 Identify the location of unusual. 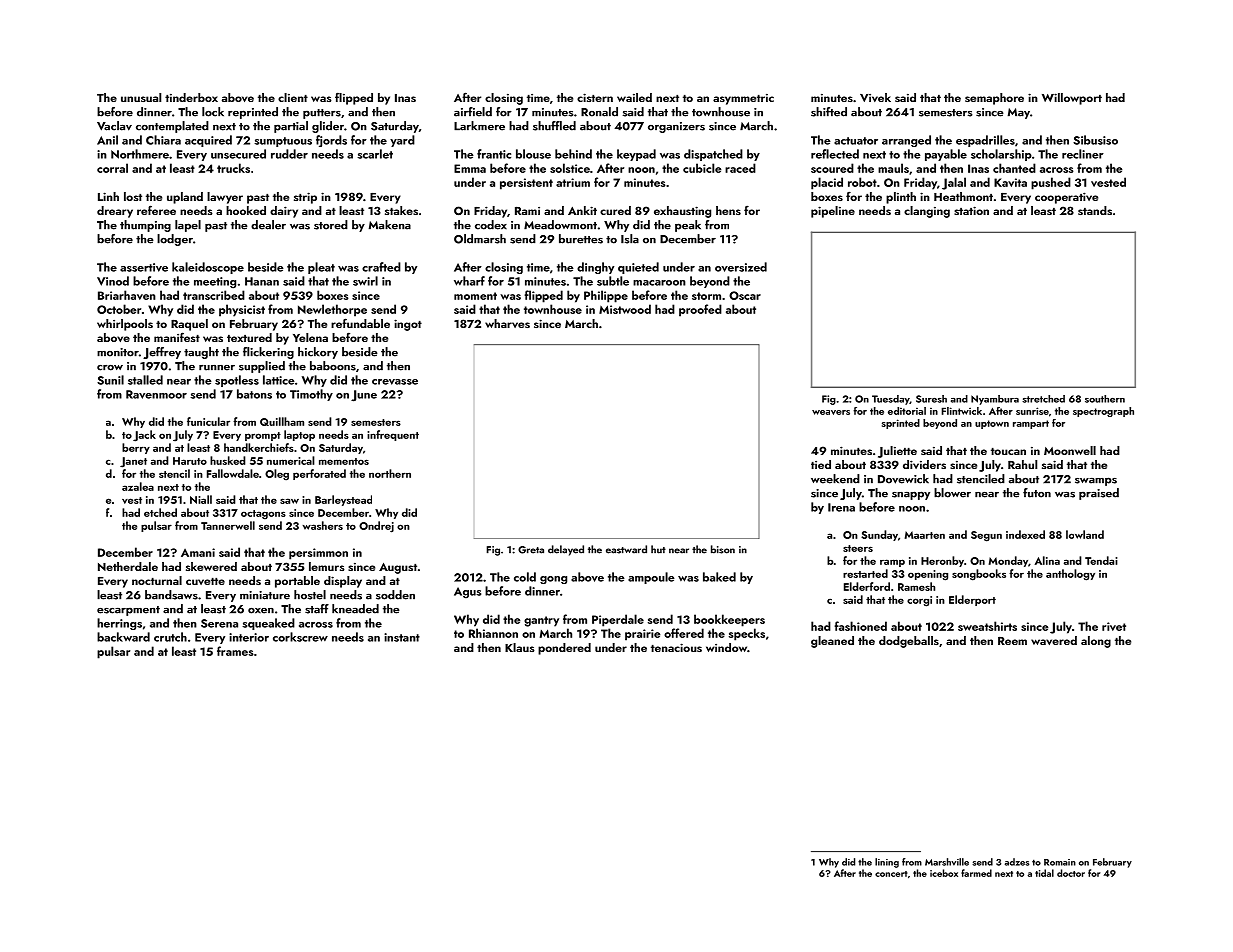
(141, 97).
